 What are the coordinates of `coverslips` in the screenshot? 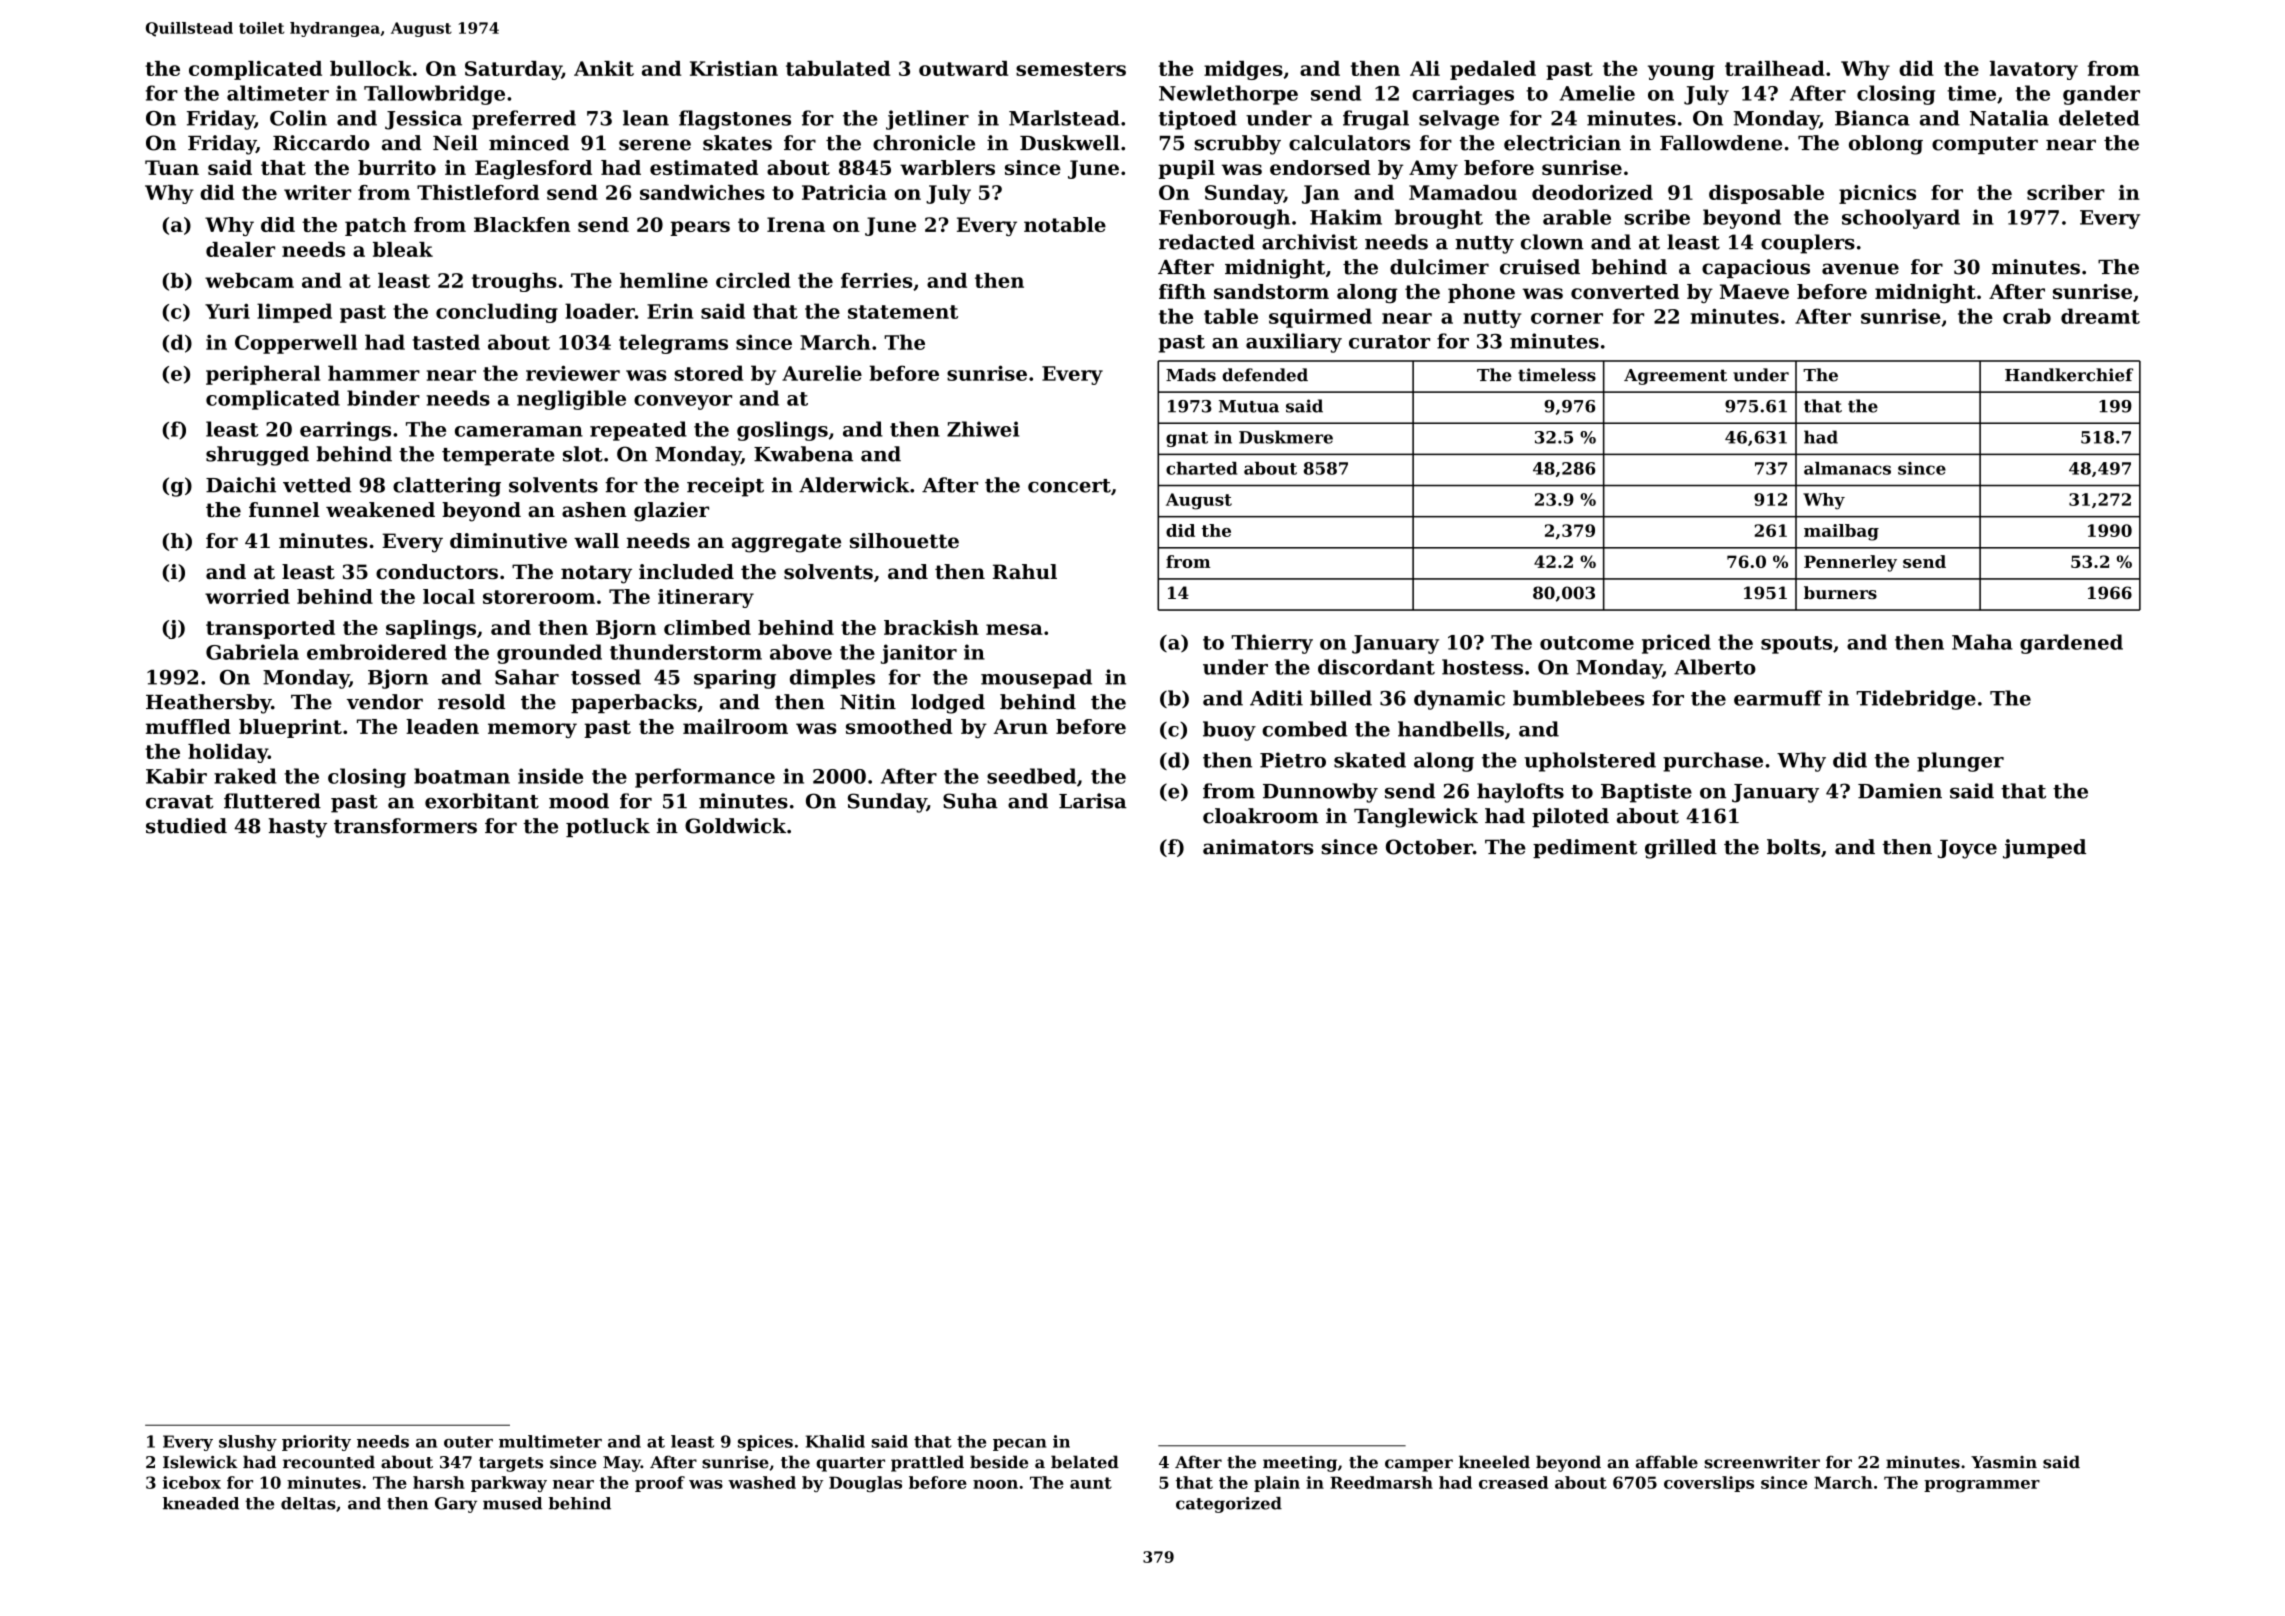 It's located at (1709, 1484).
